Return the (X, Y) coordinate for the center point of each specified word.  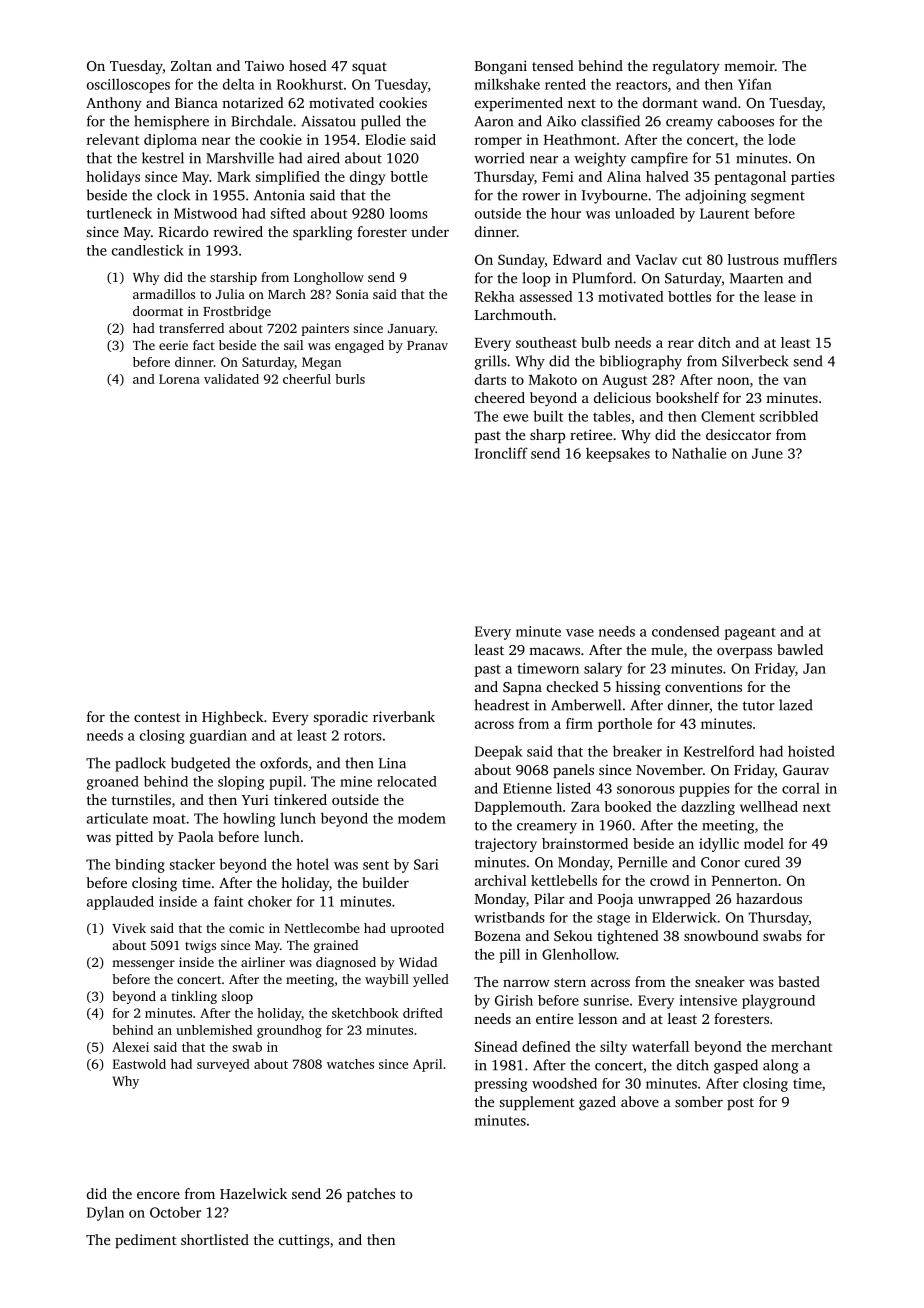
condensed (685, 631)
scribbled (788, 416)
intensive (708, 1000)
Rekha (495, 296)
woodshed (564, 1083)
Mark (234, 176)
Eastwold (139, 1064)
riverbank (404, 716)
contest (157, 717)
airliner (263, 962)
